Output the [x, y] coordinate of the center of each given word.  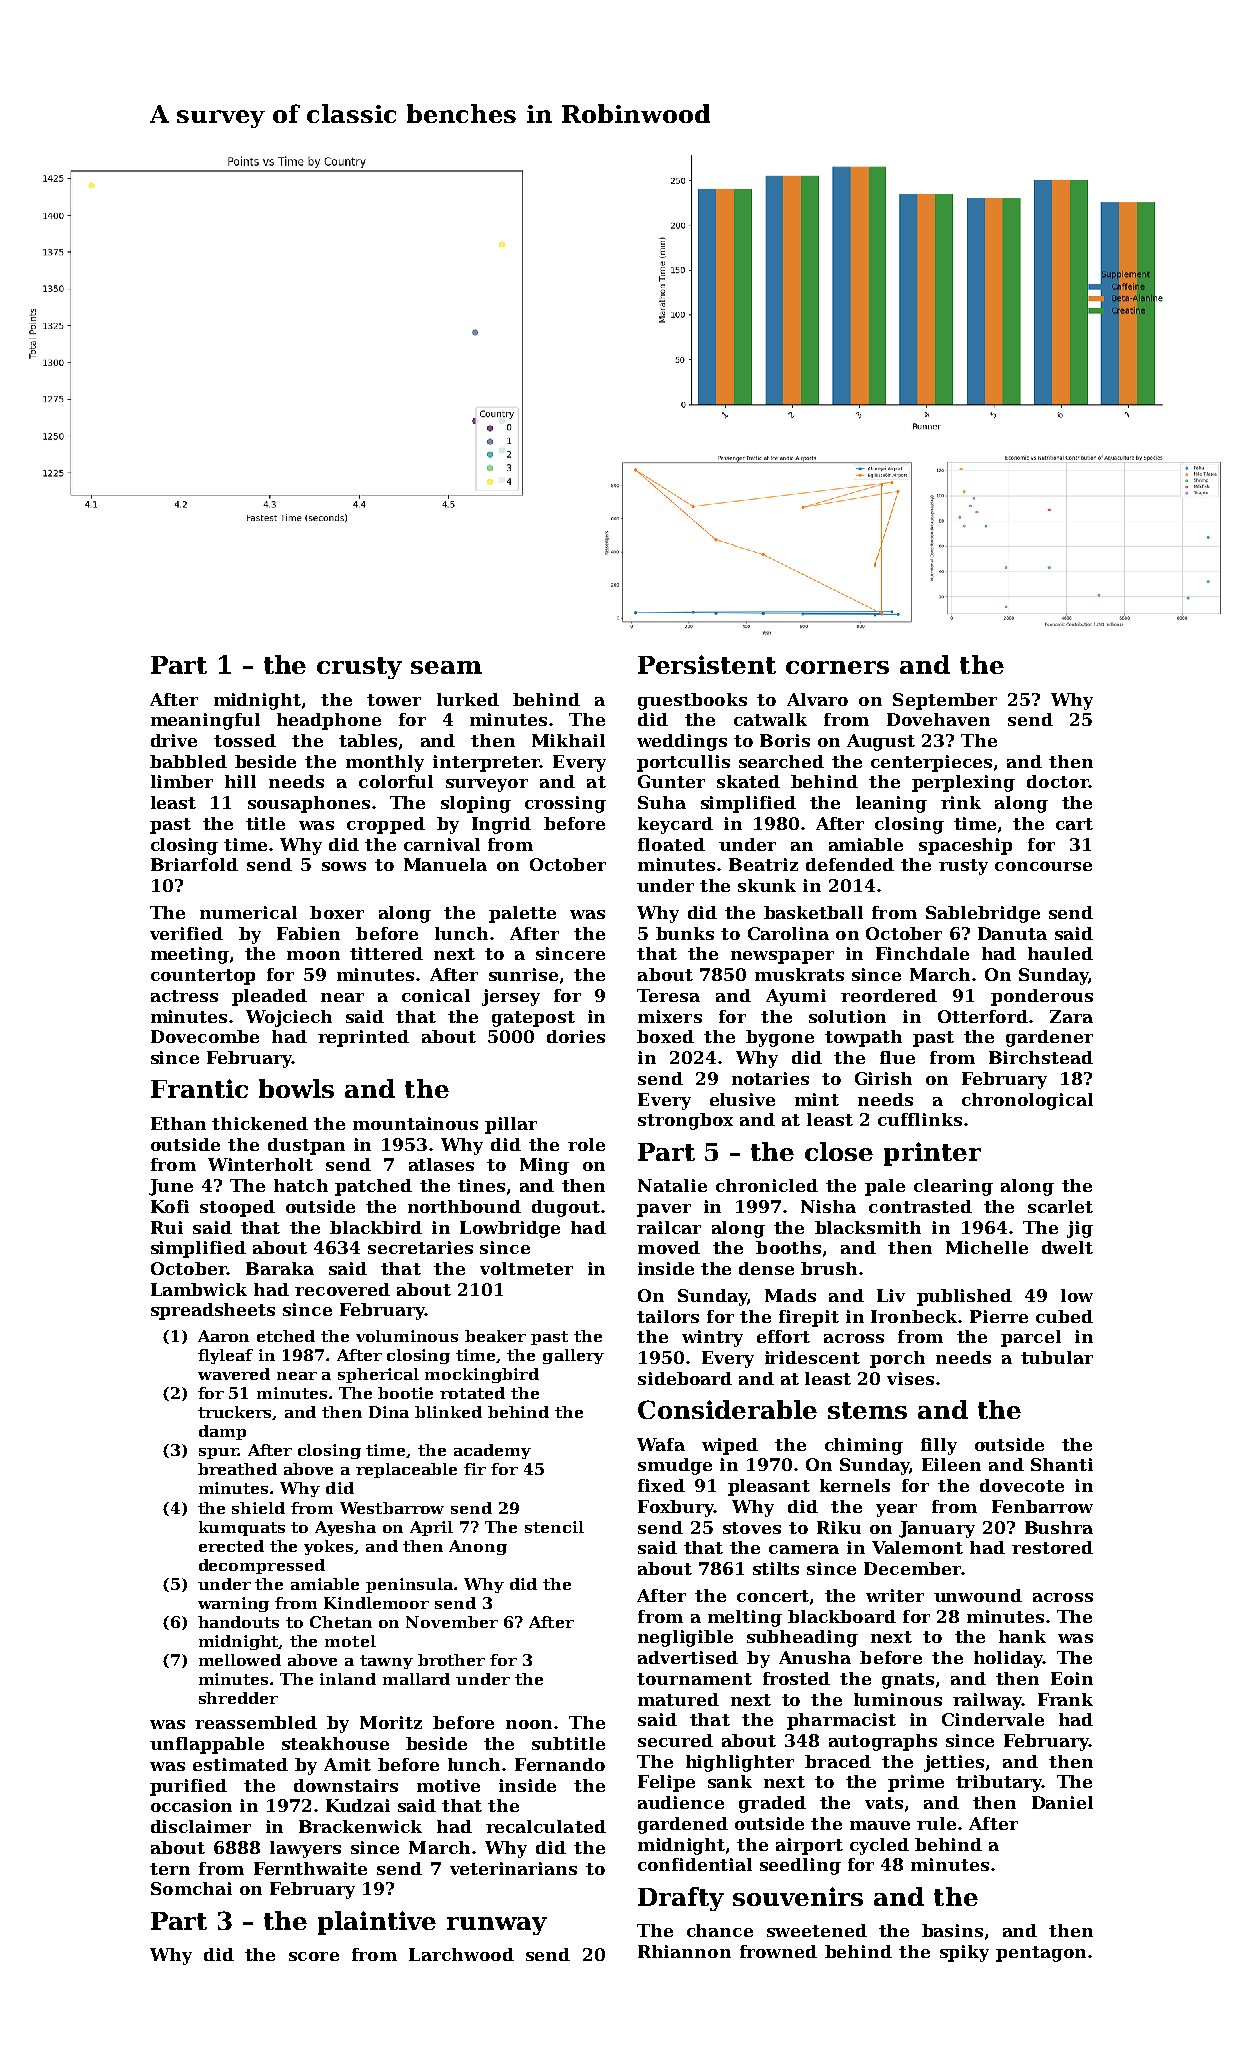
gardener [1049, 1038]
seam [446, 667]
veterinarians [513, 1868]
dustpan [306, 1146]
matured [678, 1699]
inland [348, 1679]
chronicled [767, 1185]
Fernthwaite [310, 1868]
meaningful [205, 721]
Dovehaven [938, 719]
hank [1022, 1636]
